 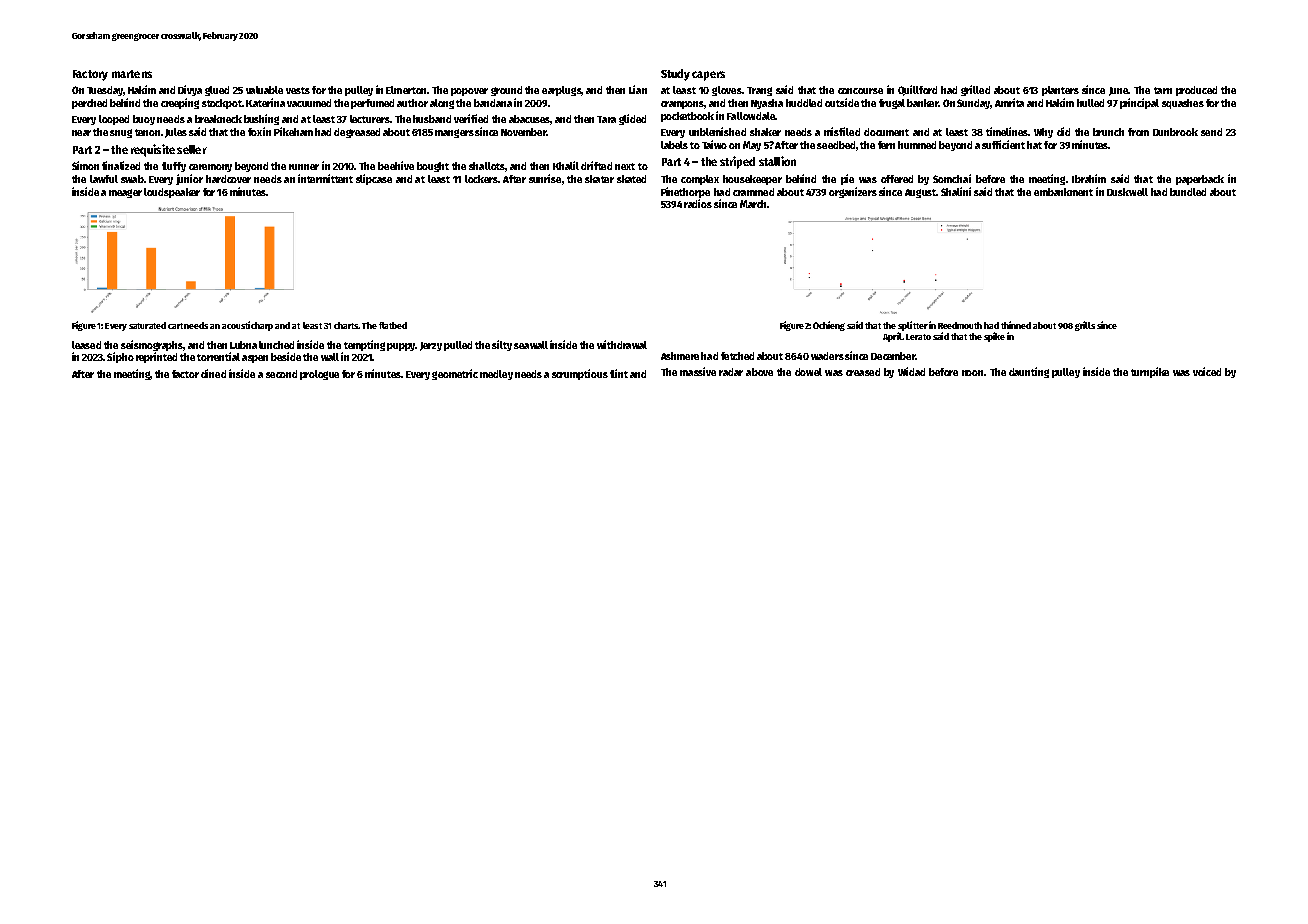 I want to click on martens, so click(x=132, y=74).
